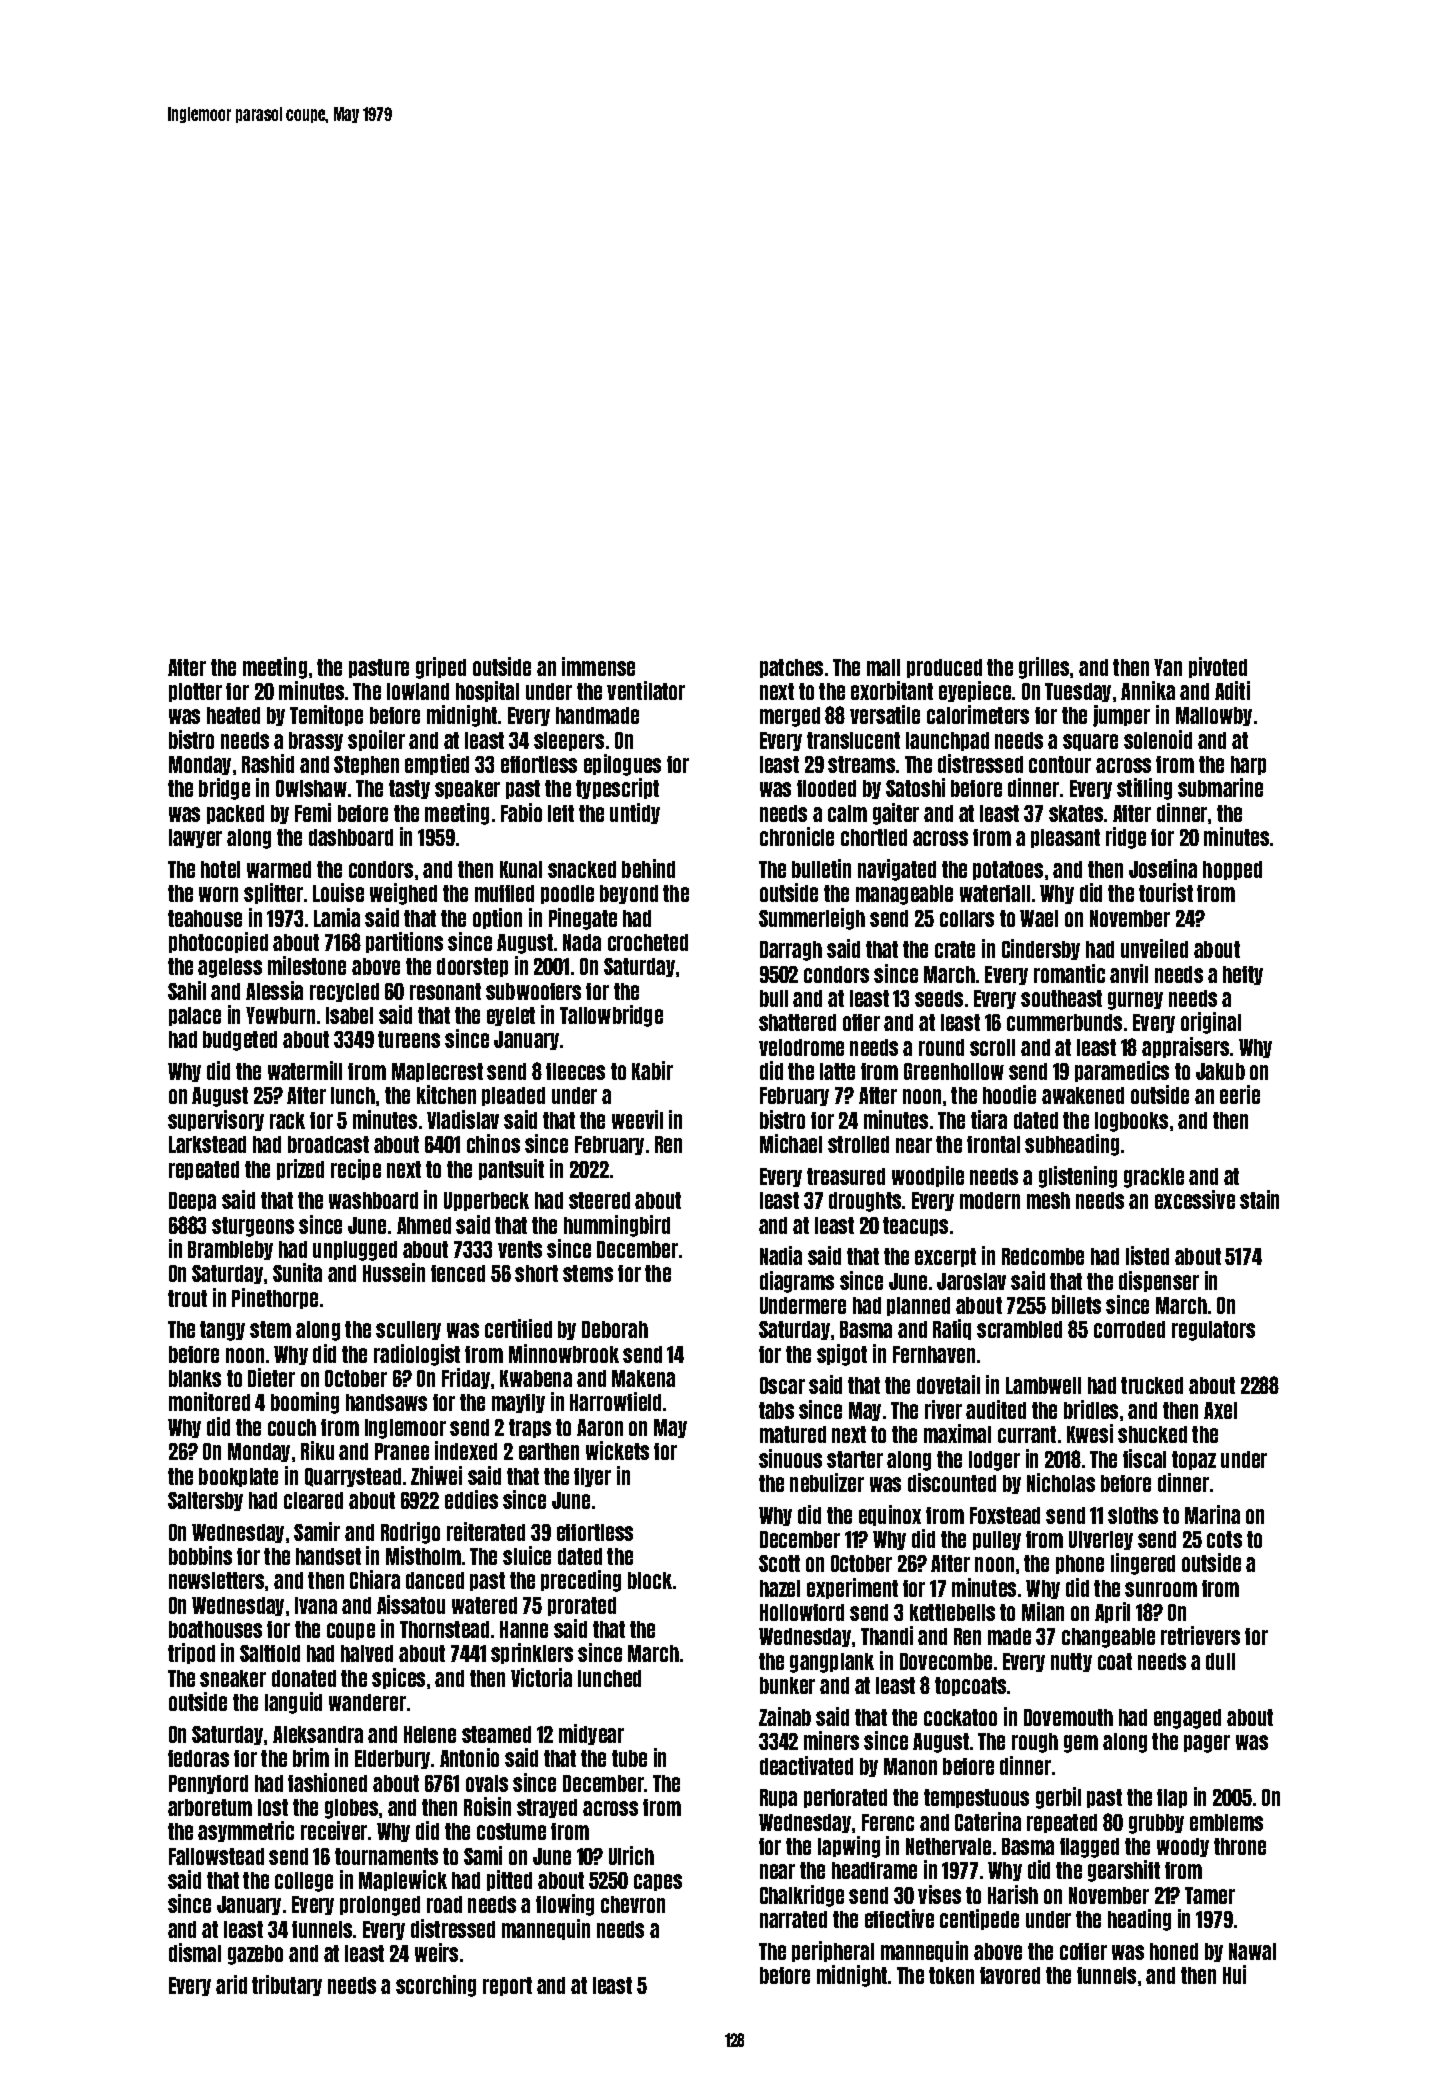  I want to click on trout, so click(187, 1298).
